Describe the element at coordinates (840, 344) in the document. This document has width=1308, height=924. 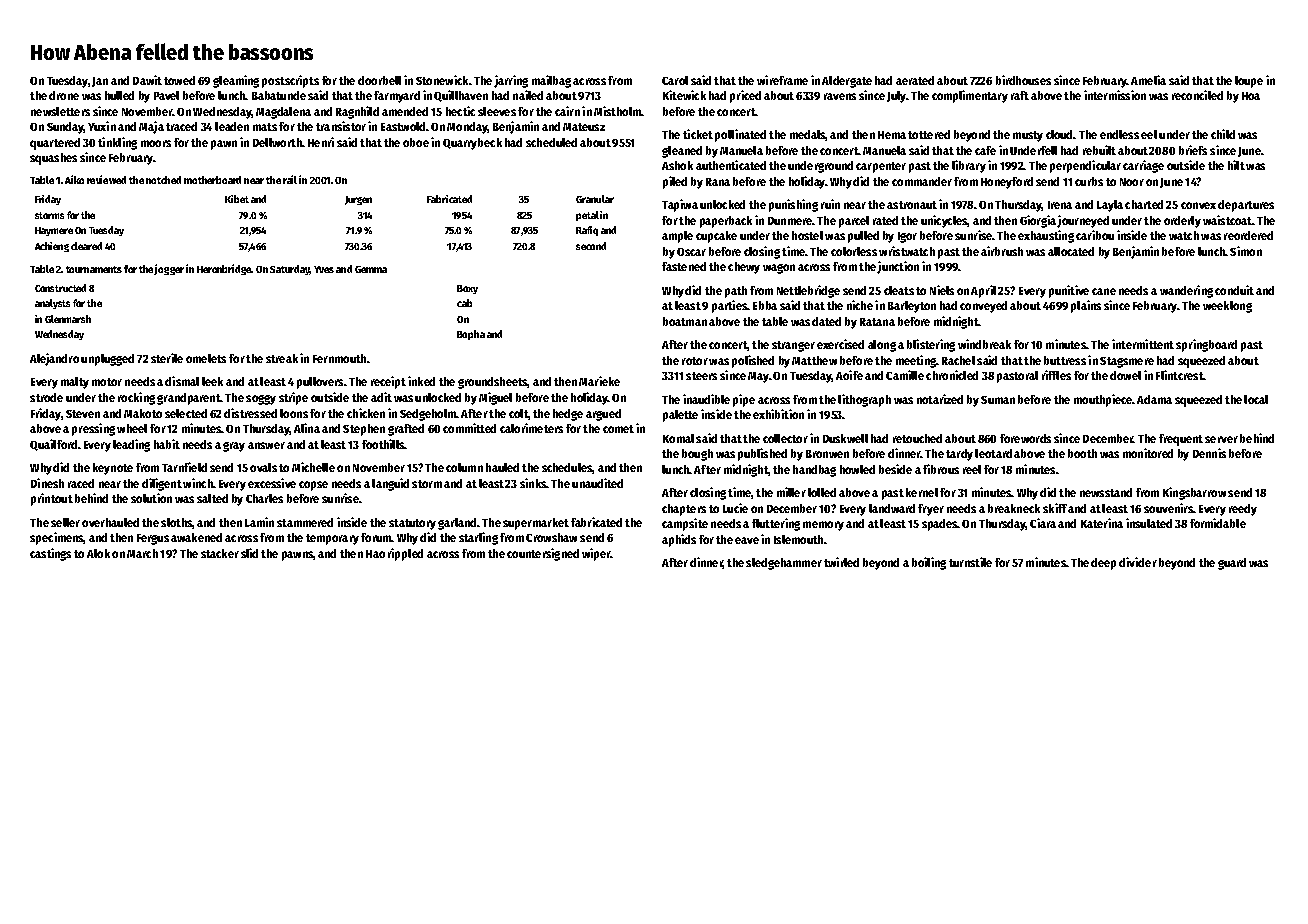
I see `exercised` at that location.
